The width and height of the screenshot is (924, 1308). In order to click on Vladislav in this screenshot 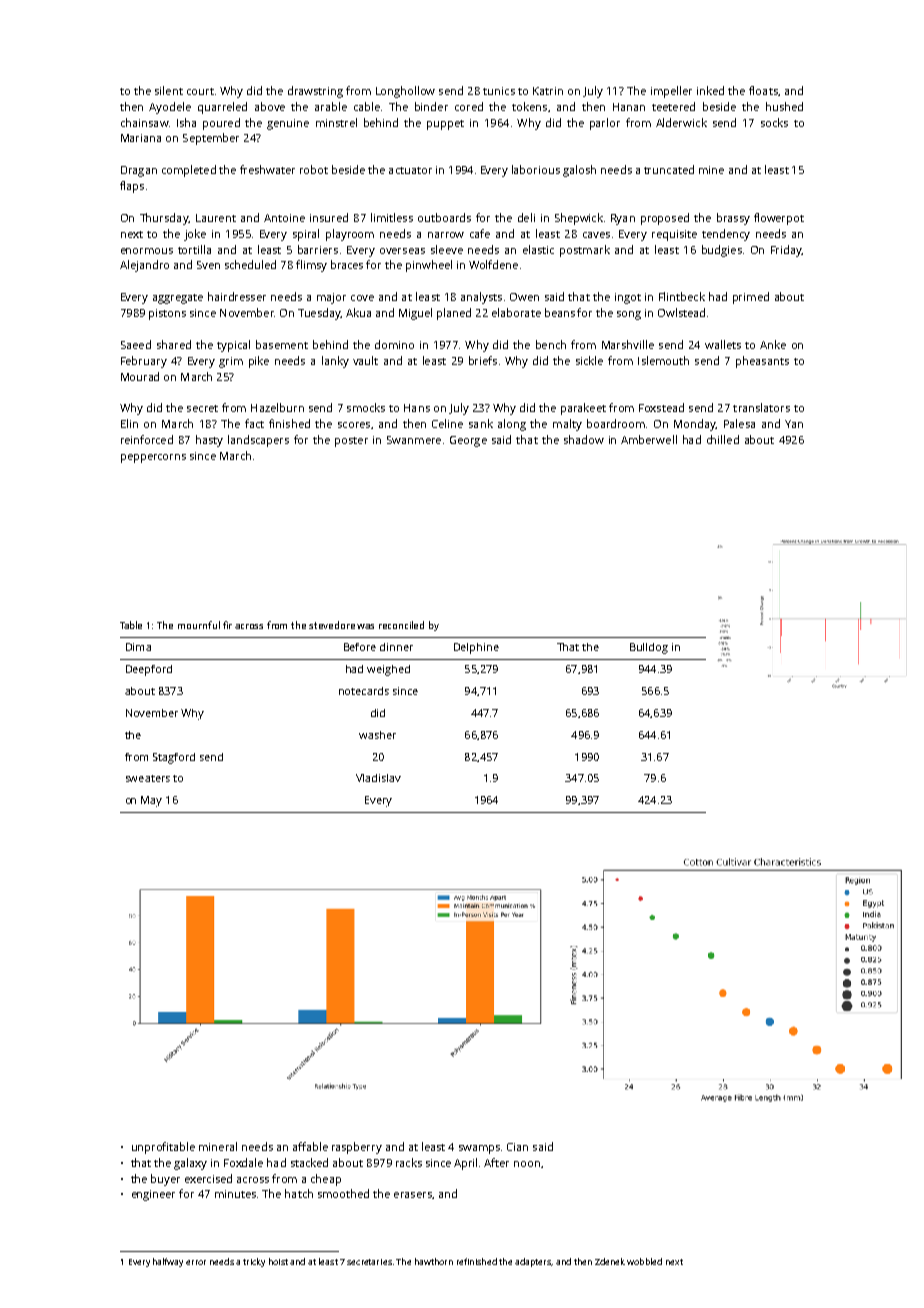, I will do `click(378, 778)`.
